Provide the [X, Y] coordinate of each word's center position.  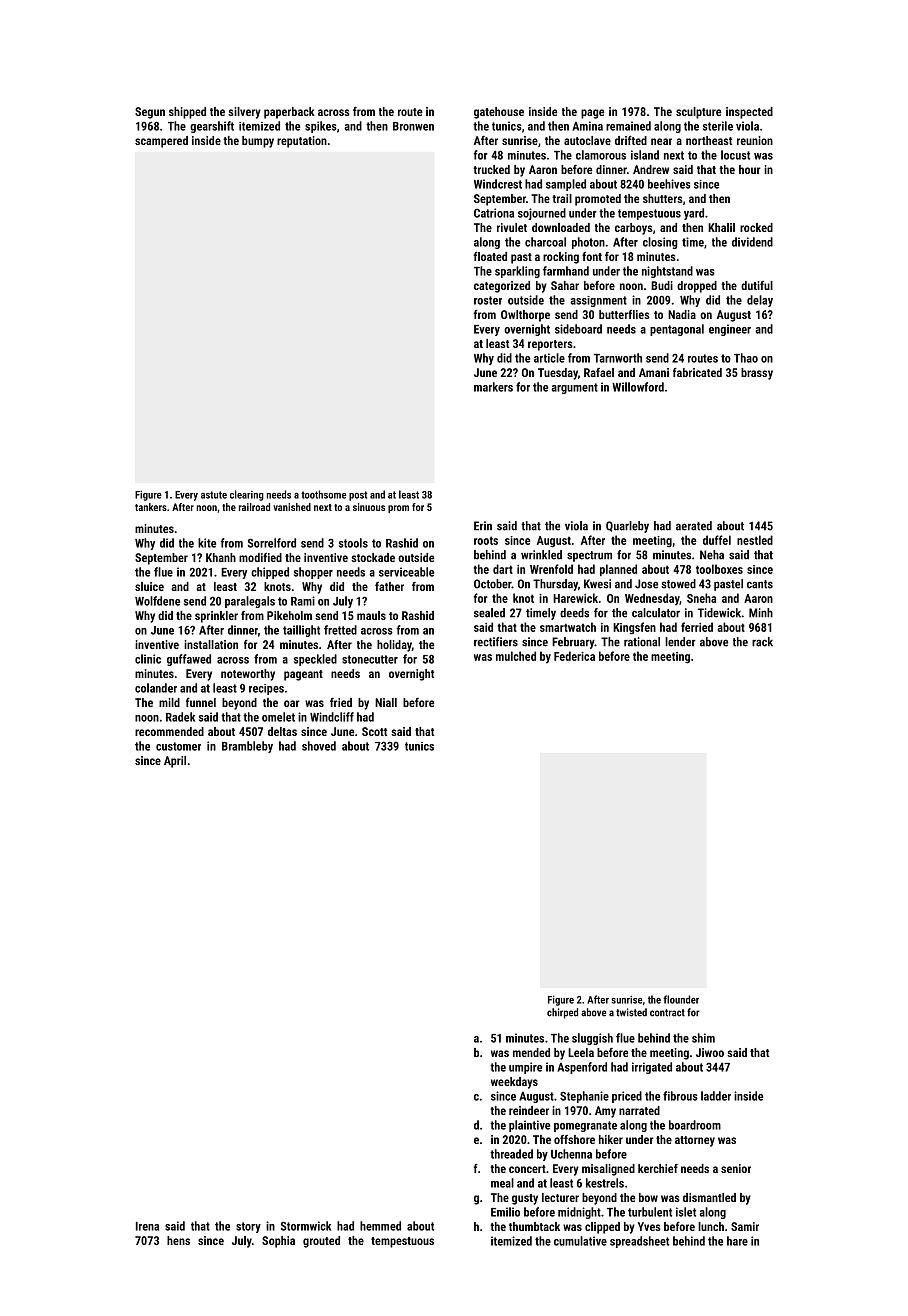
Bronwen [413, 126]
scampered [161, 142]
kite [207, 543]
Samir [745, 1226]
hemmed [380, 1226]
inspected [749, 113]
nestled [755, 540]
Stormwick [306, 1226]
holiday [394, 646]
